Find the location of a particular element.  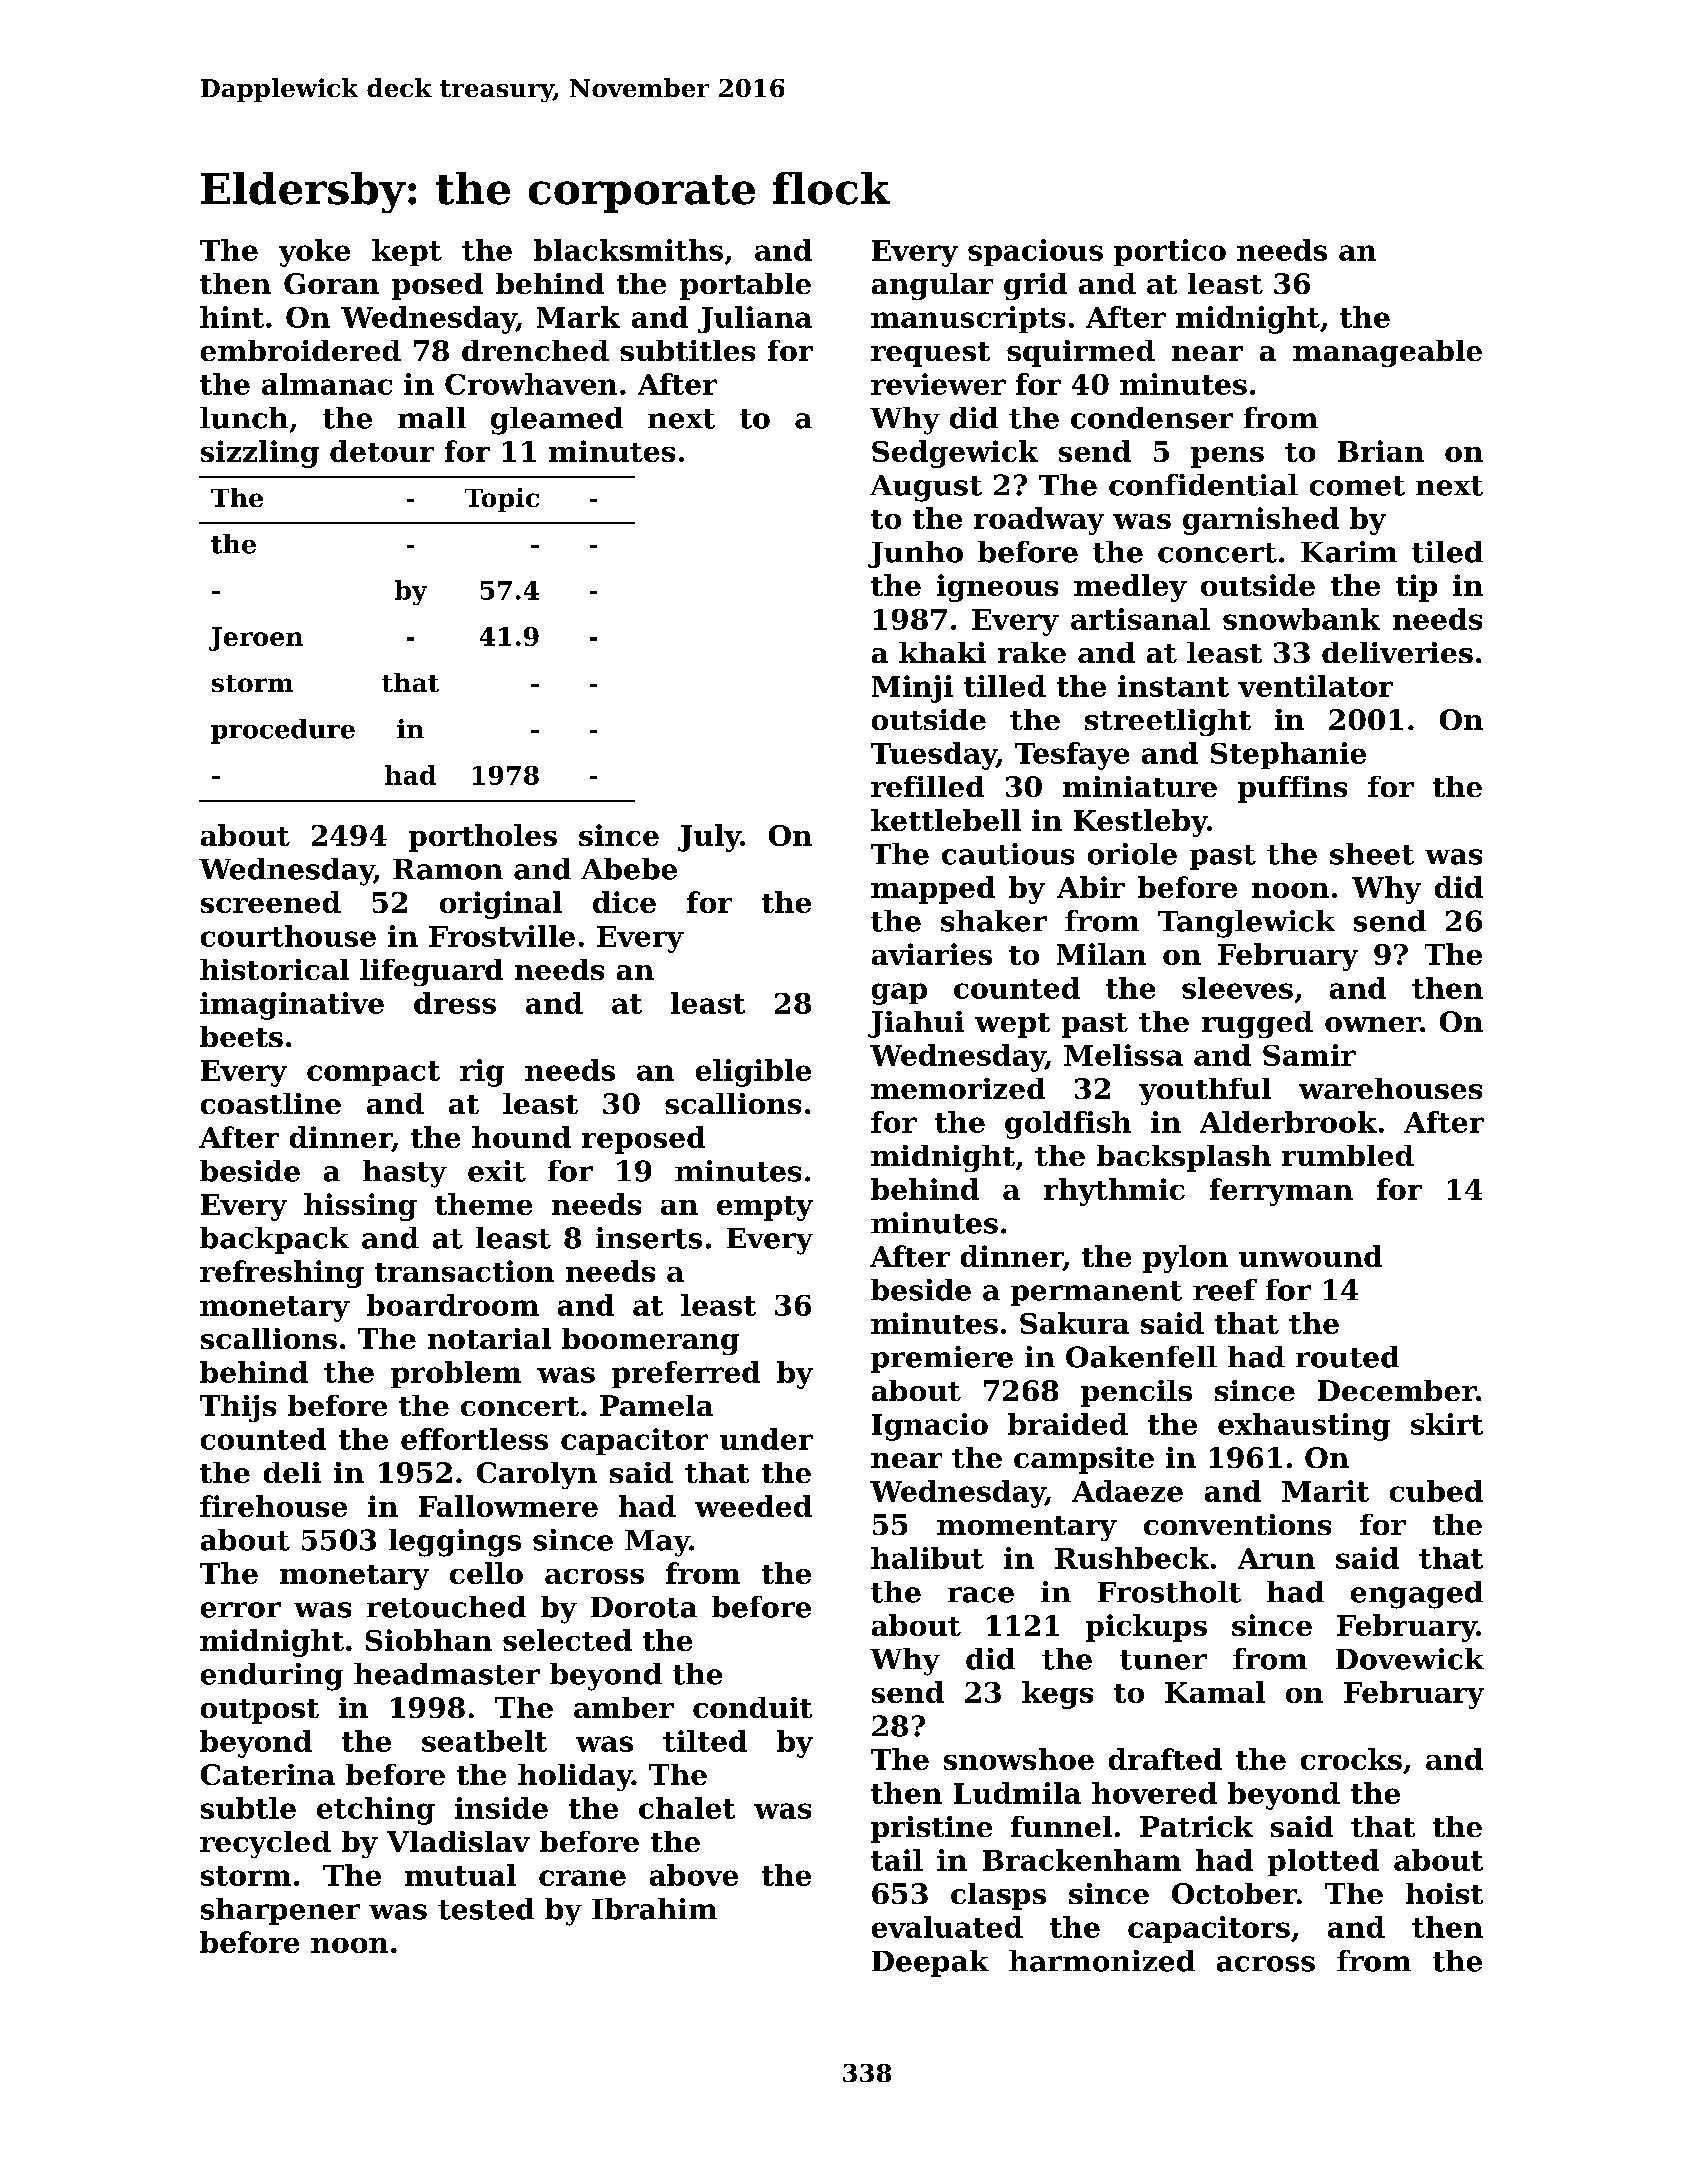

Vladislav is located at coordinates (458, 1841).
